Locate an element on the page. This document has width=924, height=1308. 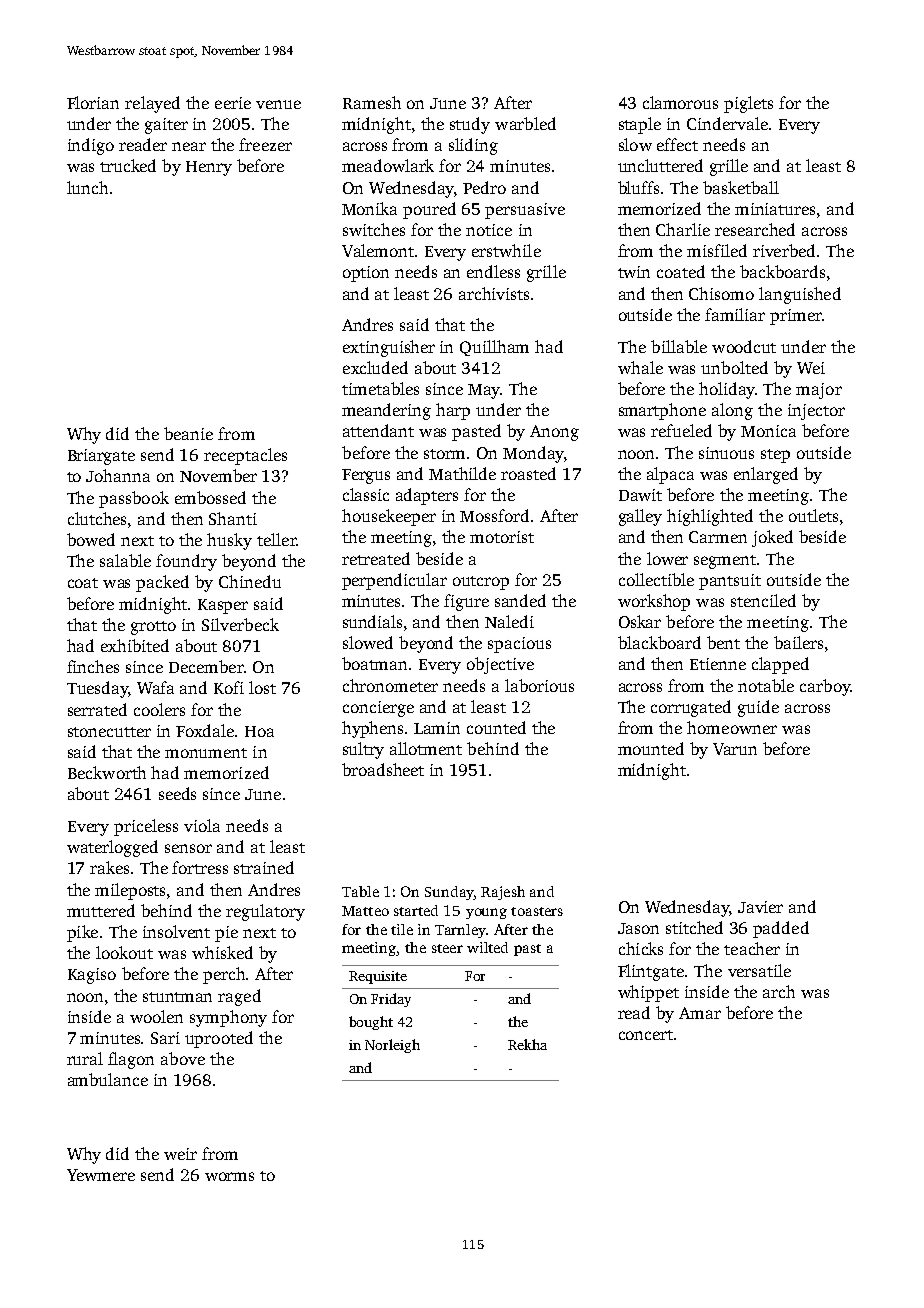
enlarged is located at coordinates (766, 475).
